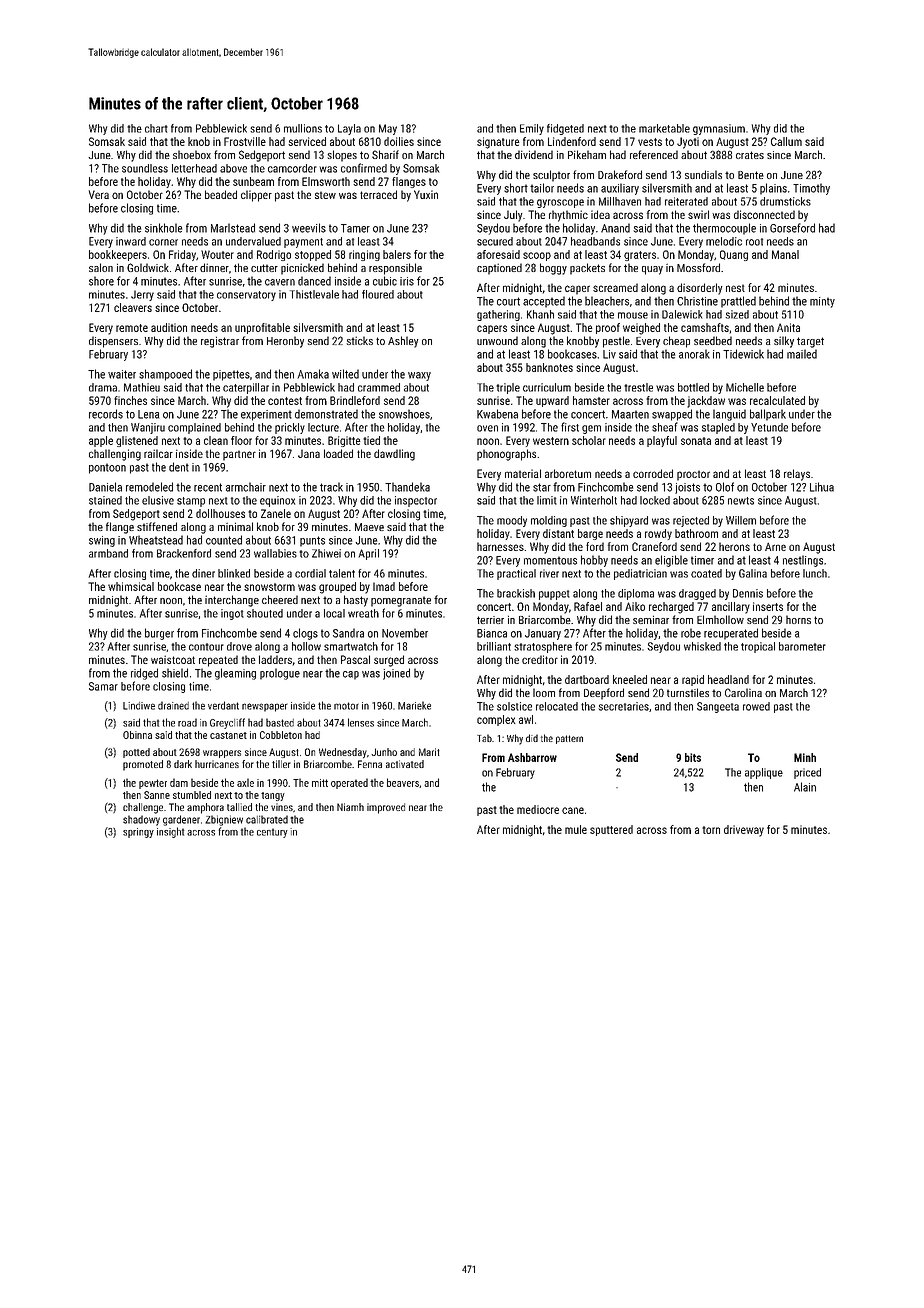 This screenshot has height=1308, width=924. What do you see at coordinates (192, 154) in the screenshot?
I see `shoebox` at bounding box center [192, 154].
